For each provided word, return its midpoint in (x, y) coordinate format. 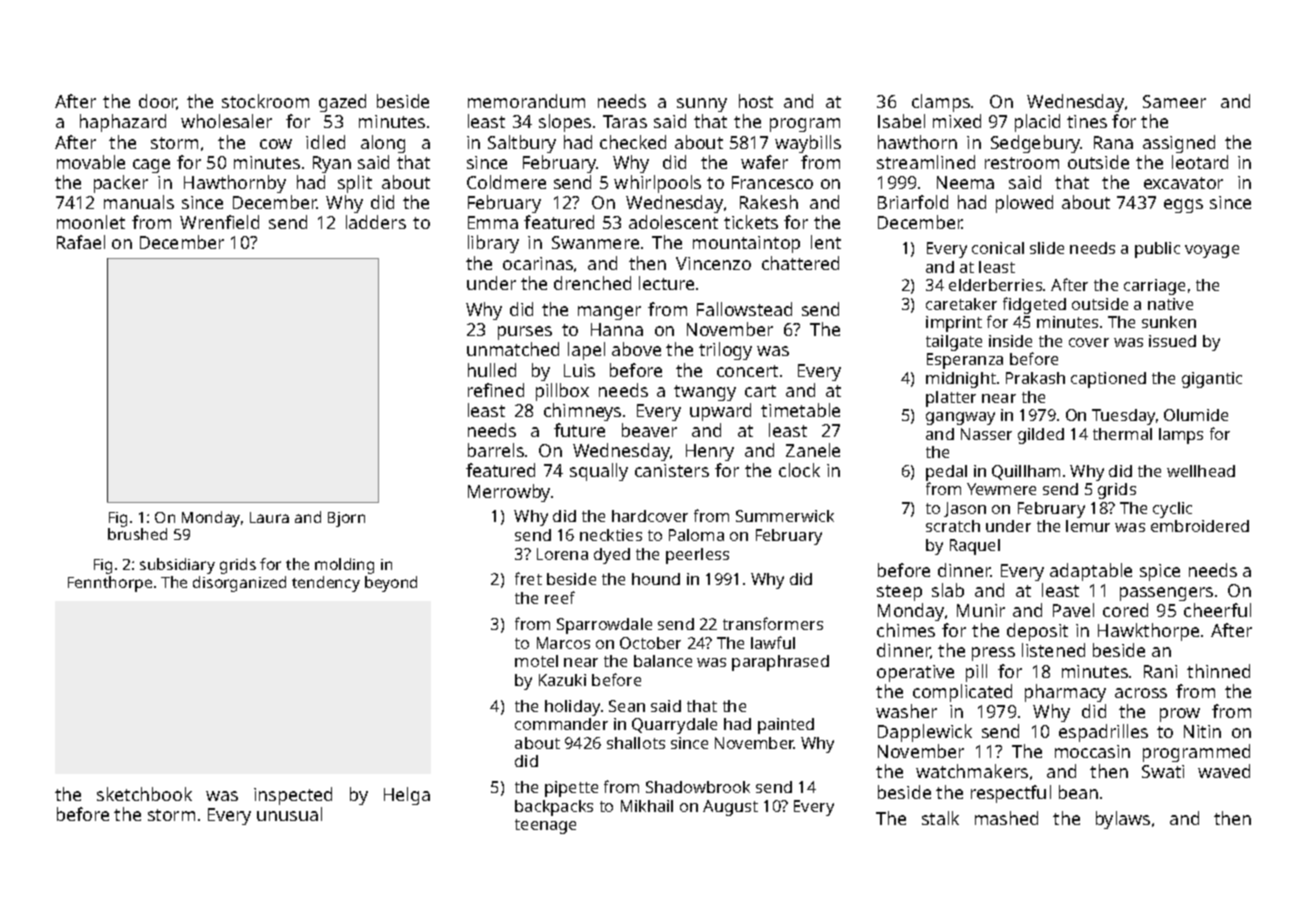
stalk (940, 818)
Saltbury (522, 144)
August (730, 808)
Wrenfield (219, 222)
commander (561, 724)
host (756, 101)
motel (536, 661)
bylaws (1123, 820)
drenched (592, 283)
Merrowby (509, 493)
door (158, 102)
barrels (496, 450)
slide (1047, 248)
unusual (289, 814)
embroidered (1200, 526)
